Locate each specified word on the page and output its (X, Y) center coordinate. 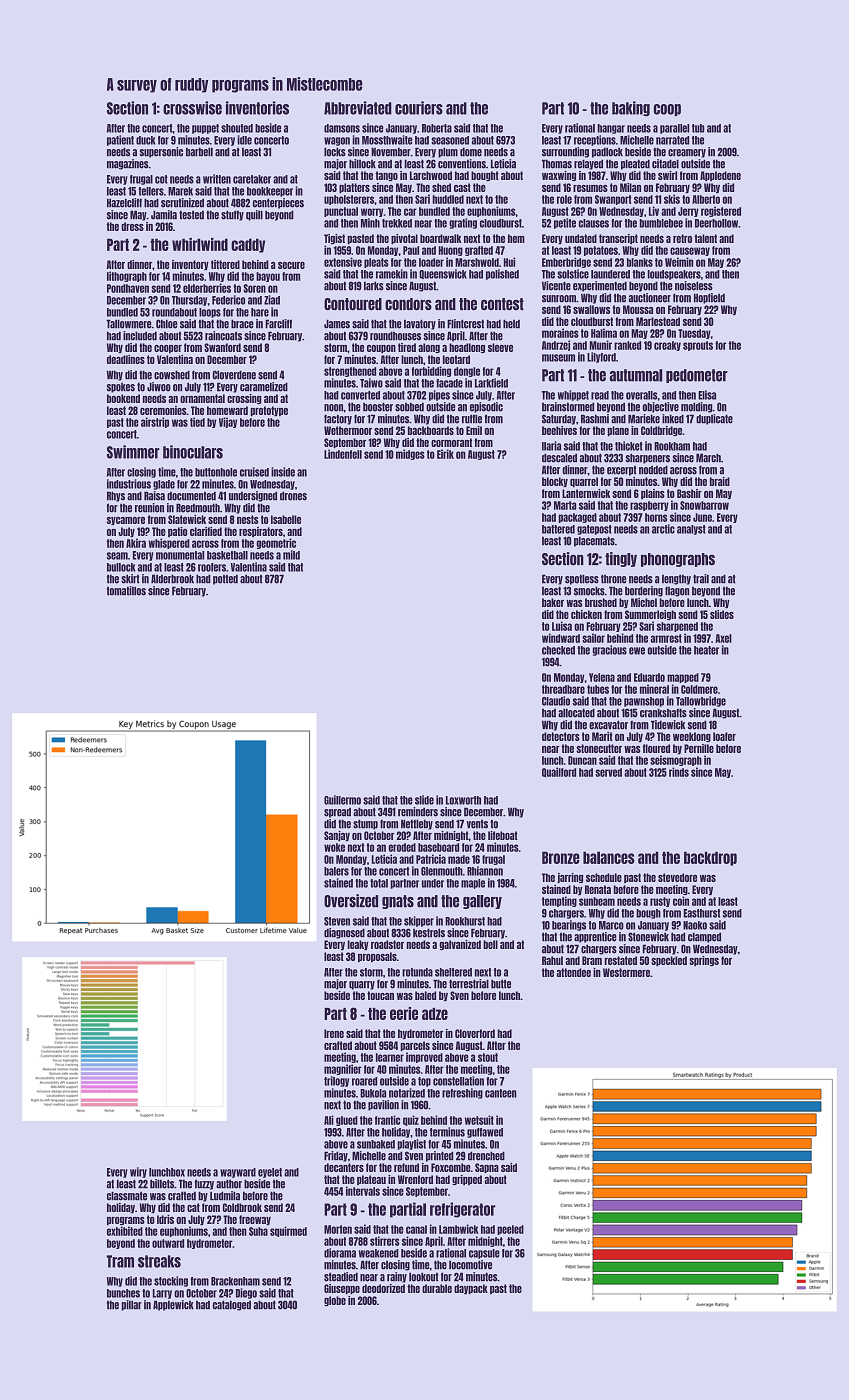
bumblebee (661, 223)
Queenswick (443, 274)
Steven (337, 921)
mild (291, 555)
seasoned (450, 140)
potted (225, 579)
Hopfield (709, 298)
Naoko (695, 925)
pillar (131, 1305)
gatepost (594, 530)
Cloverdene (234, 375)
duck (145, 140)
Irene (334, 1033)
